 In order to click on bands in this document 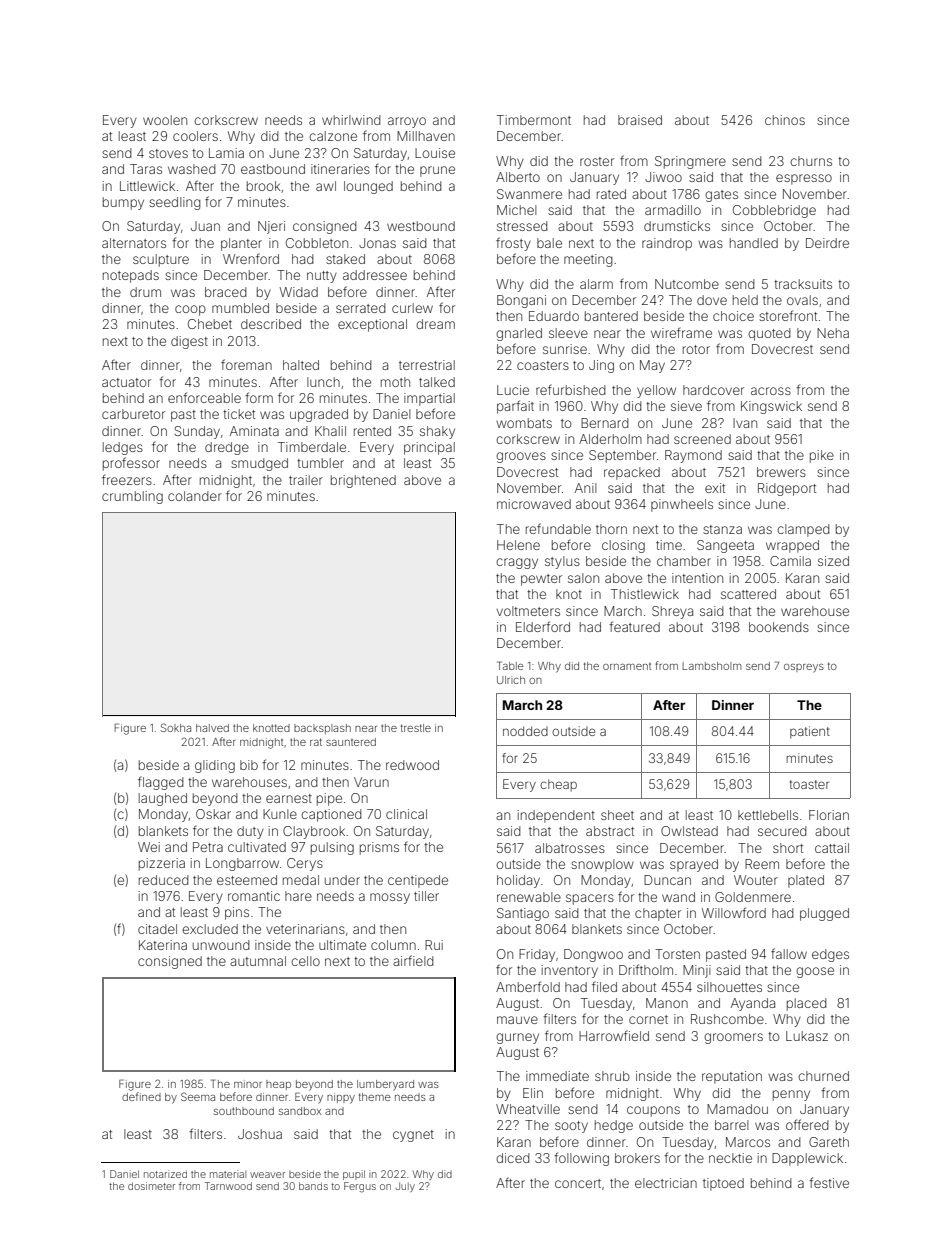, I will do `click(313, 1186)`.
